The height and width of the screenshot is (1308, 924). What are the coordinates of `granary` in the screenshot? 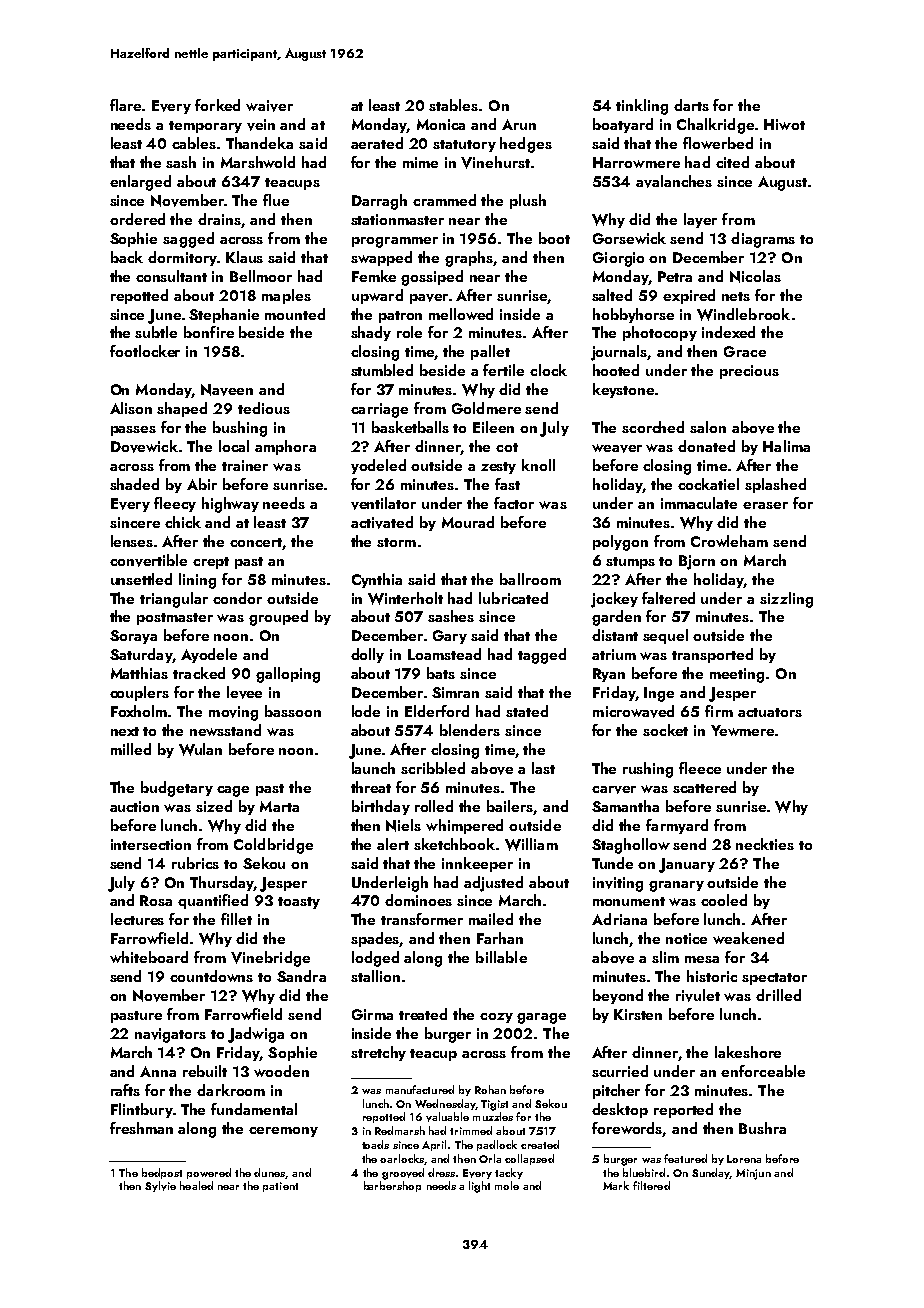 It's located at (676, 886).
